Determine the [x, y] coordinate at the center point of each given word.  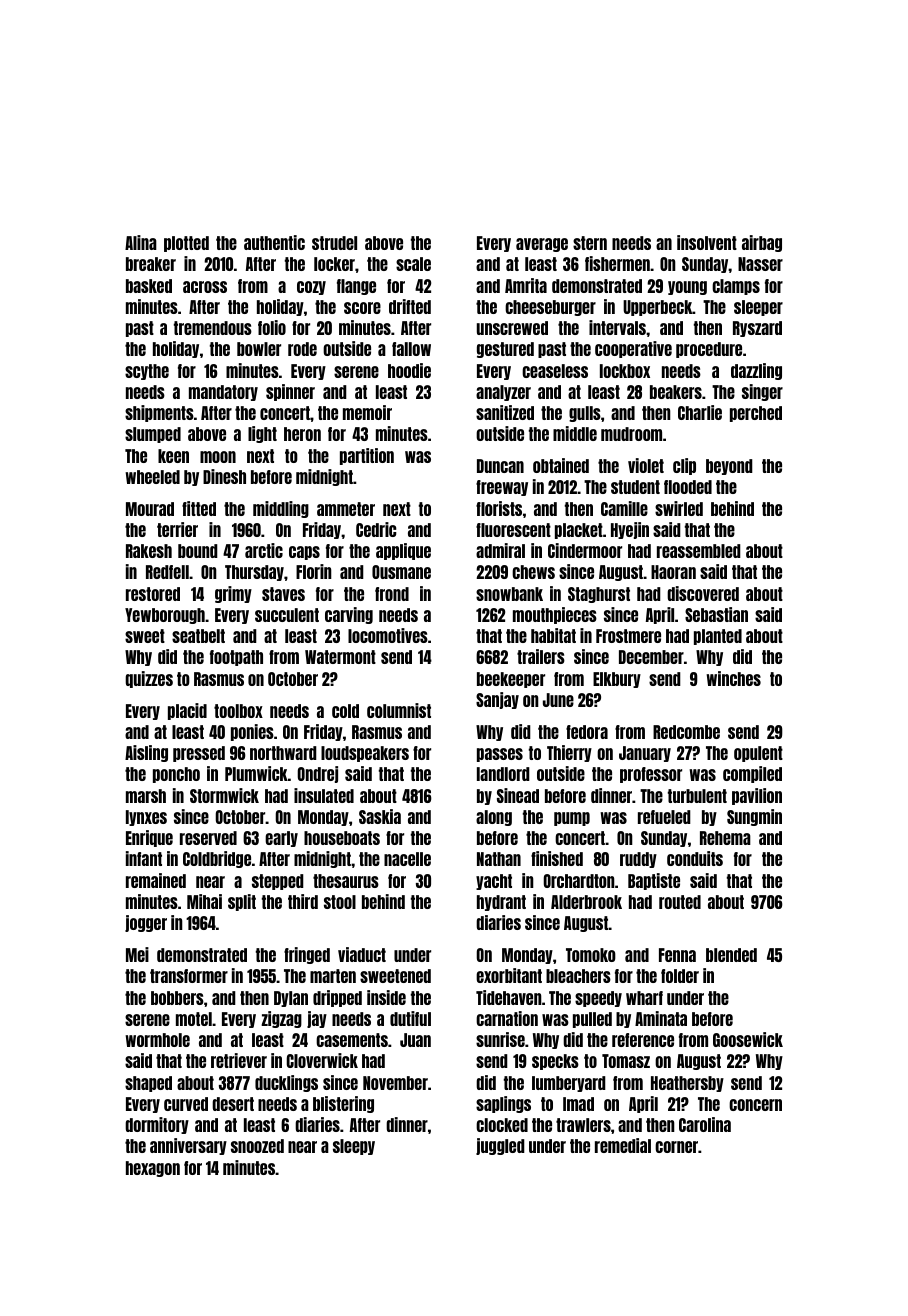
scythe [147, 372]
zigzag [281, 1019]
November [395, 1083]
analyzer [503, 393]
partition [367, 456]
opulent [758, 754]
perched [756, 414]
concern [755, 1105]
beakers [676, 392]
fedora [587, 732]
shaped [148, 1084]
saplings [503, 1104]
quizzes [149, 679]
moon [218, 457]
